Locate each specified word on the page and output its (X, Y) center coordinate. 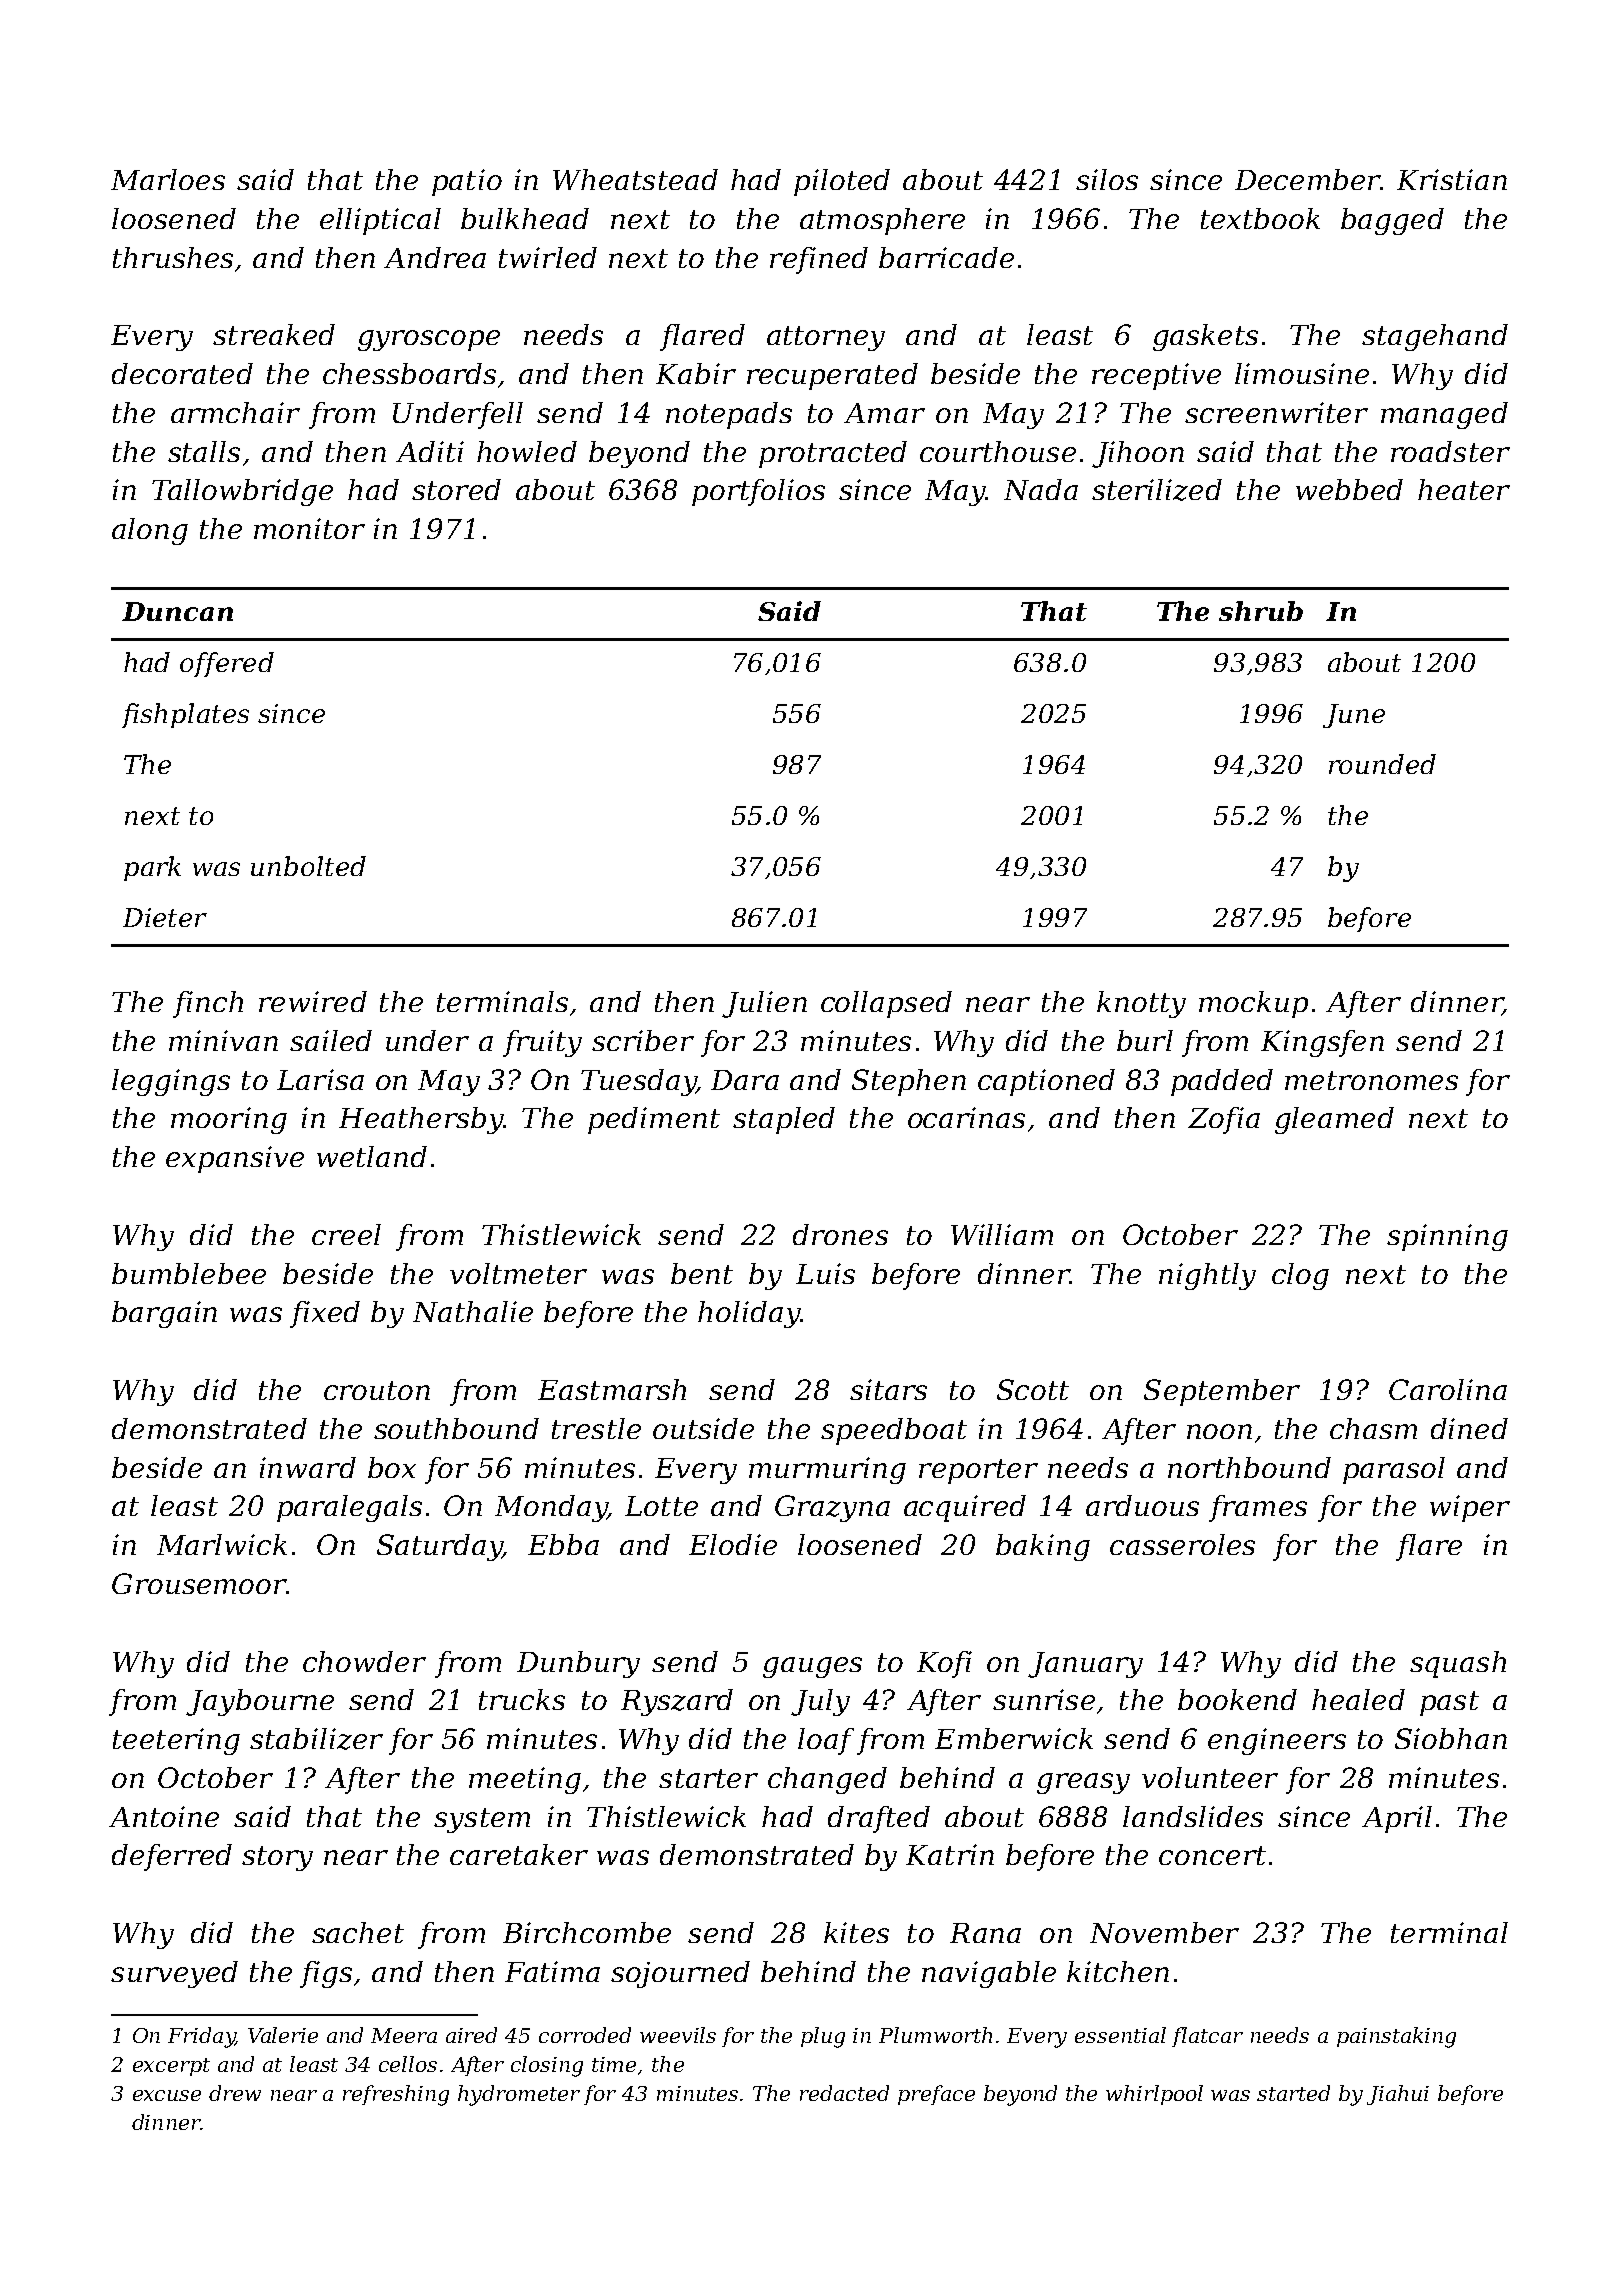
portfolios (758, 492)
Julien (764, 1004)
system (482, 1820)
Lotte (661, 1506)
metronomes (1371, 1080)
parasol (1394, 1470)
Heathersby (421, 1120)
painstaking (1396, 2037)
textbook (1260, 218)
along (150, 531)
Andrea (435, 257)
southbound (456, 1428)
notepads (729, 415)
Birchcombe (587, 1932)
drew (235, 2093)
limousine (1302, 373)
